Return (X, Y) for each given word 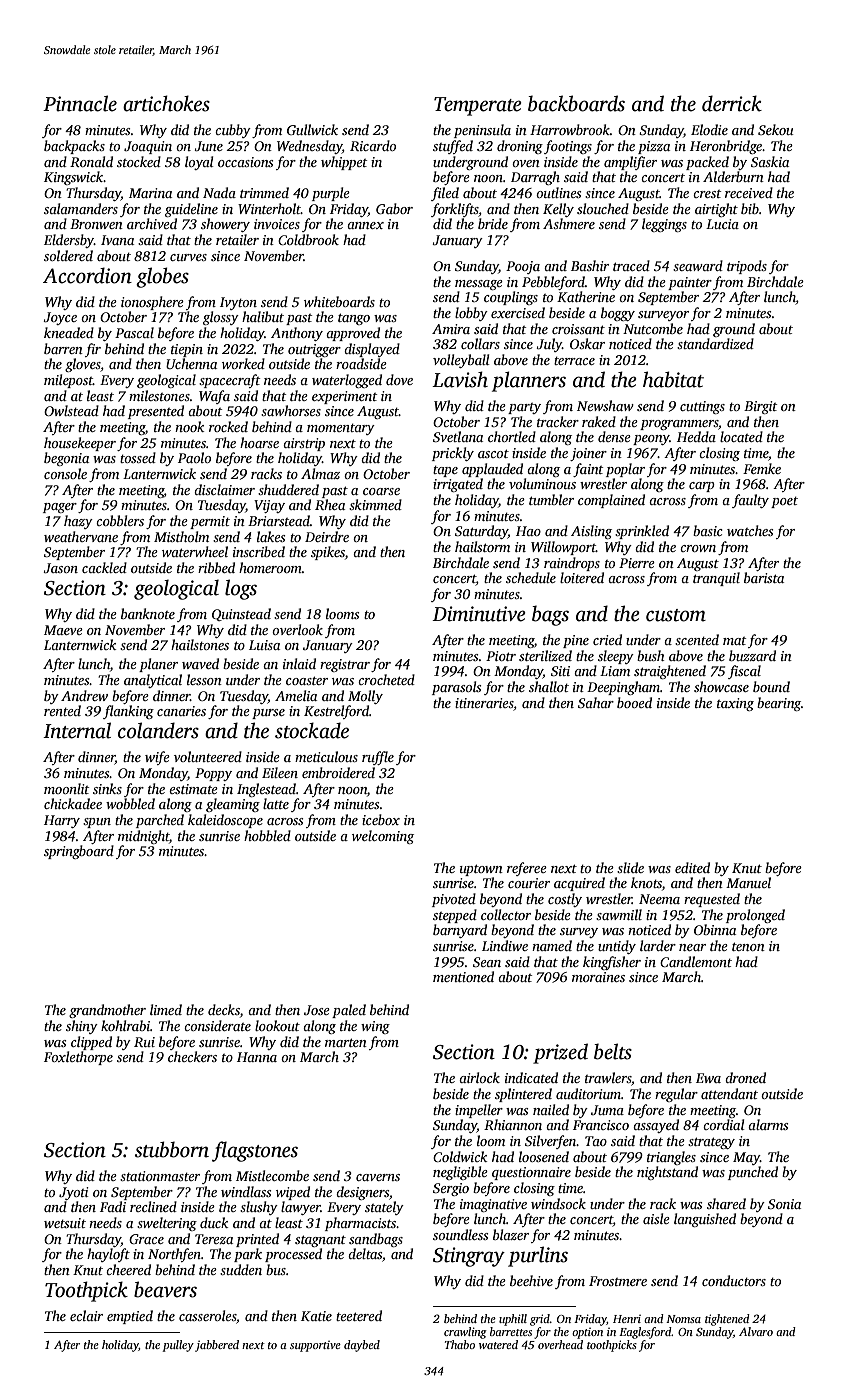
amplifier (630, 163)
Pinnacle (80, 103)
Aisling (591, 532)
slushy (259, 1208)
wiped (293, 1193)
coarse (381, 491)
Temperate (478, 106)
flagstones (255, 1151)
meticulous (326, 756)
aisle (656, 1218)
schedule (531, 577)
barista (764, 577)
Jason (60, 568)
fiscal (744, 672)
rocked (228, 426)
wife (157, 758)
